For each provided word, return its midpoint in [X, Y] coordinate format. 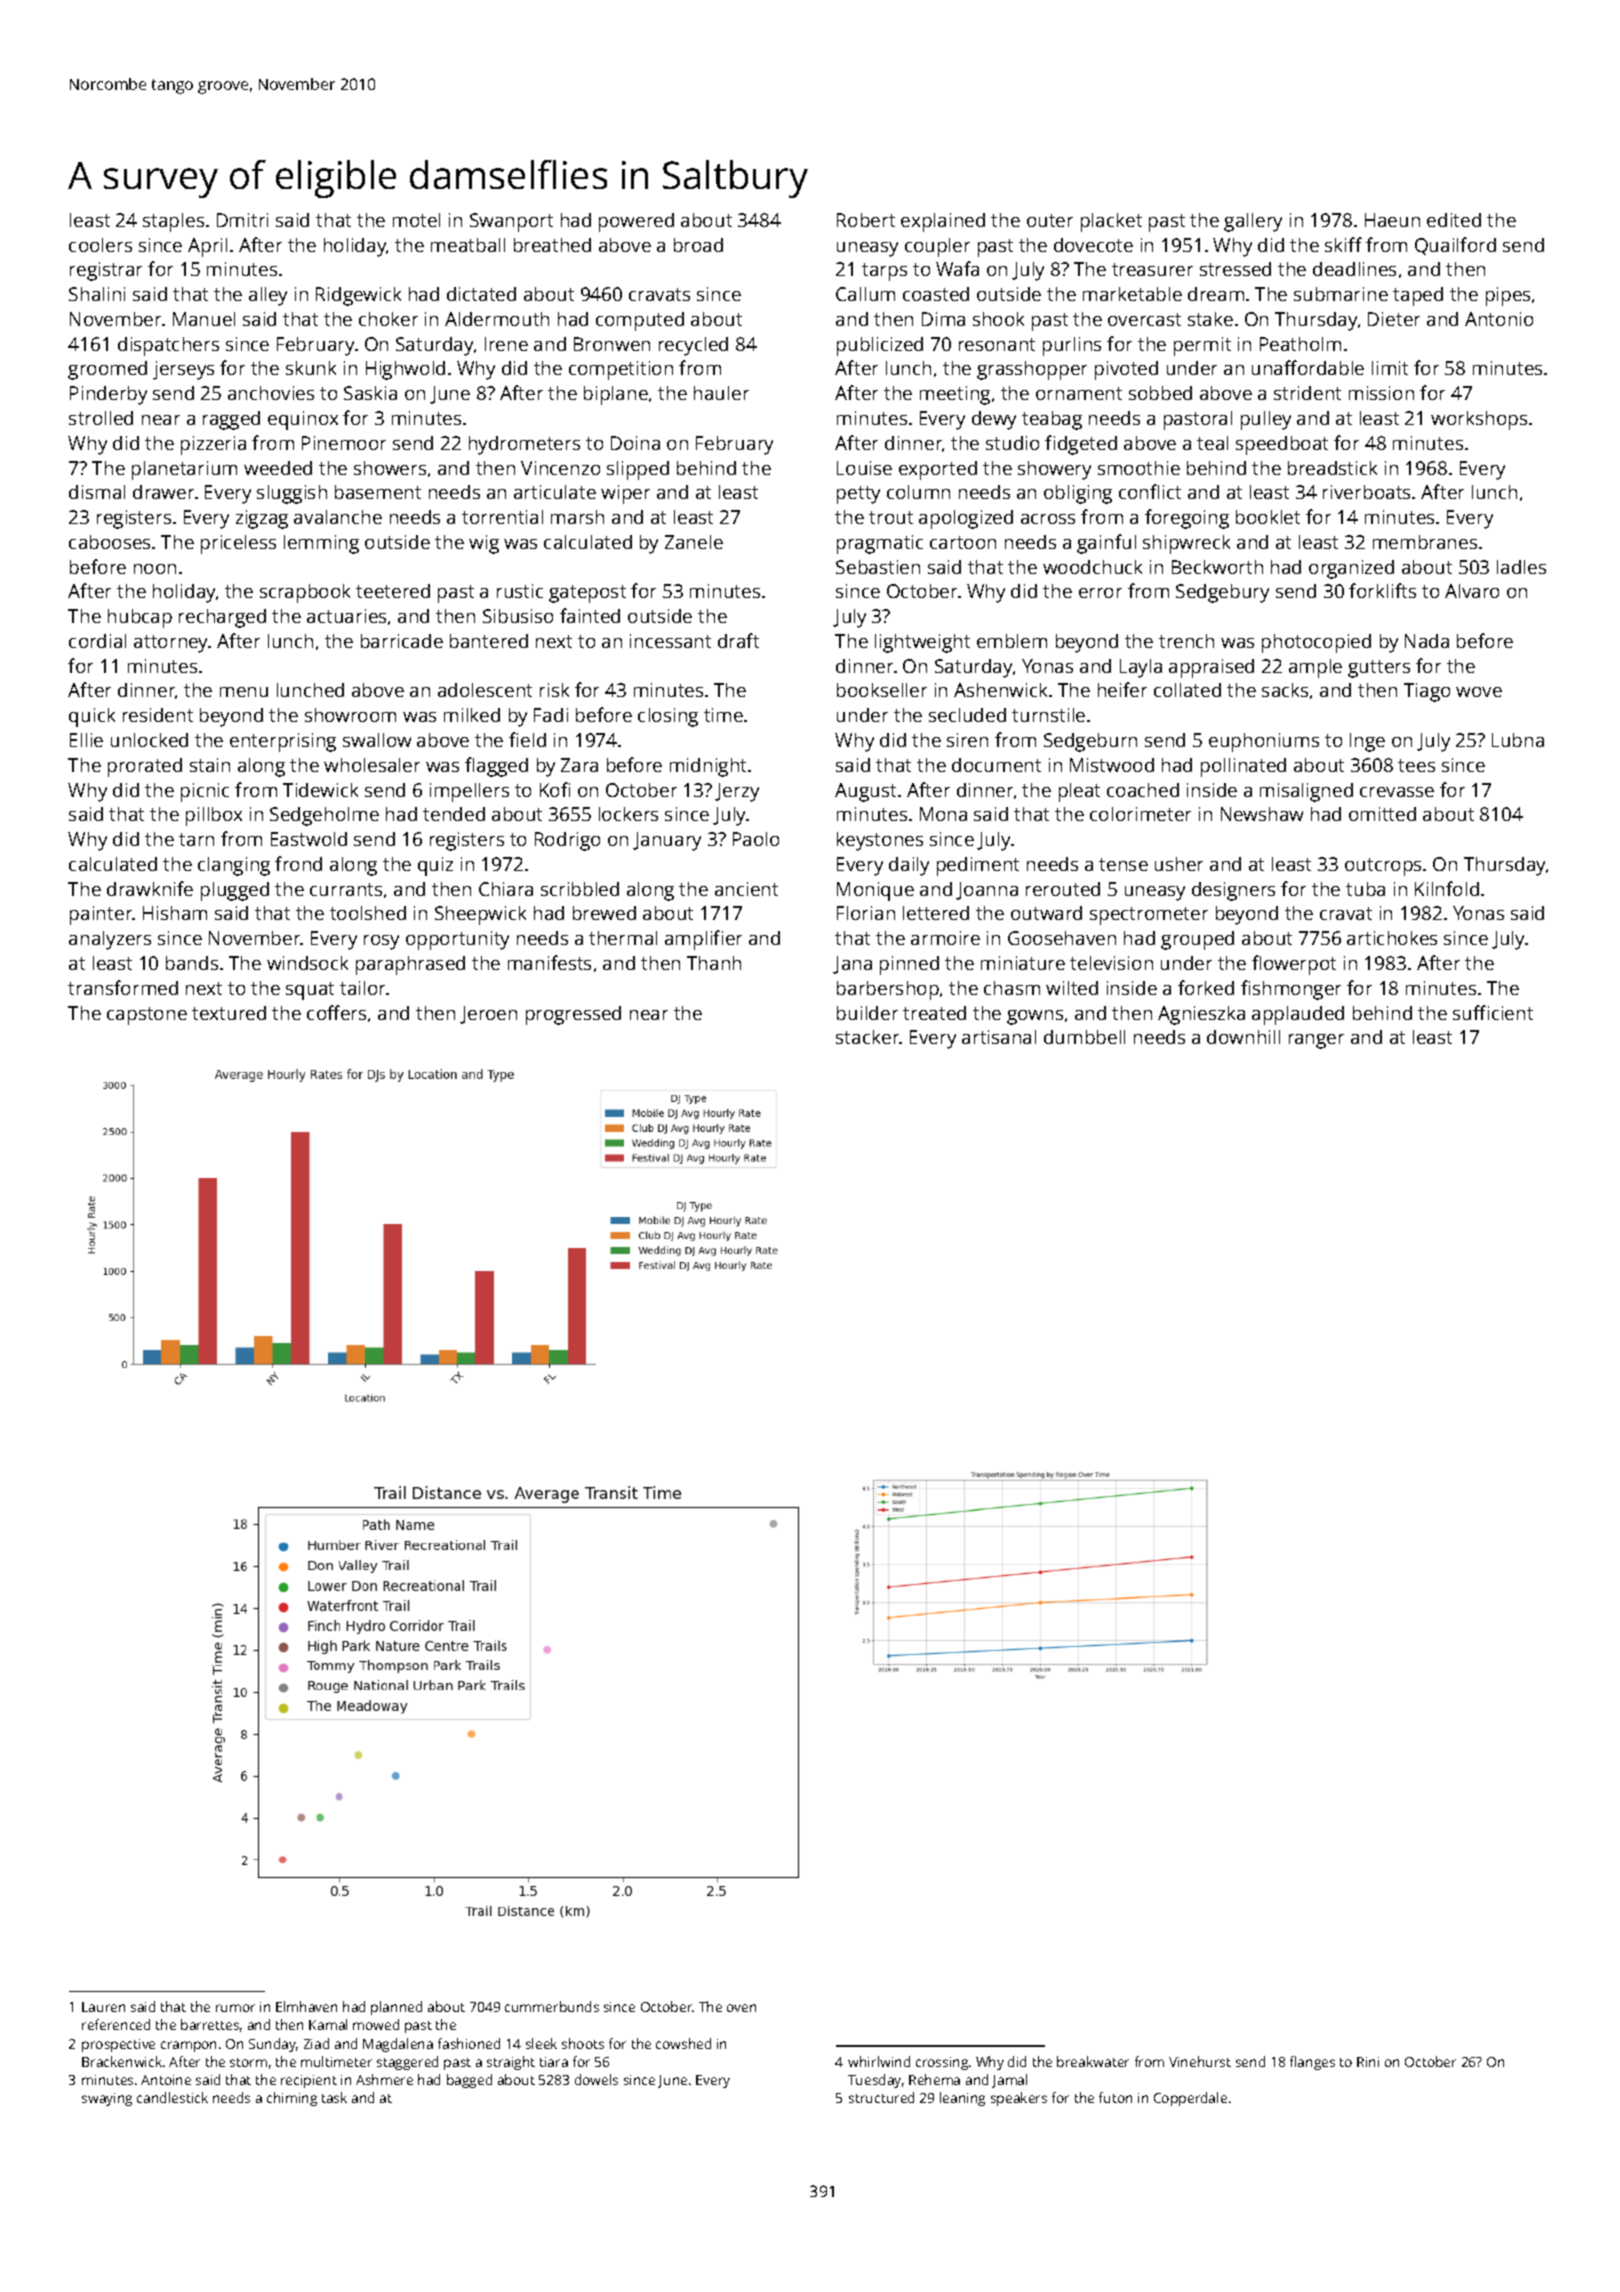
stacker [868, 1037]
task [334, 2097]
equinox [303, 420]
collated [1187, 690]
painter [101, 915]
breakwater [1093, 2061]
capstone [147, 1016]
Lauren [103, 2007]
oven [741, 2008]
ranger [1316, 1041]
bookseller [882, 690]
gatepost [587, 594]
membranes [1425, 542]
